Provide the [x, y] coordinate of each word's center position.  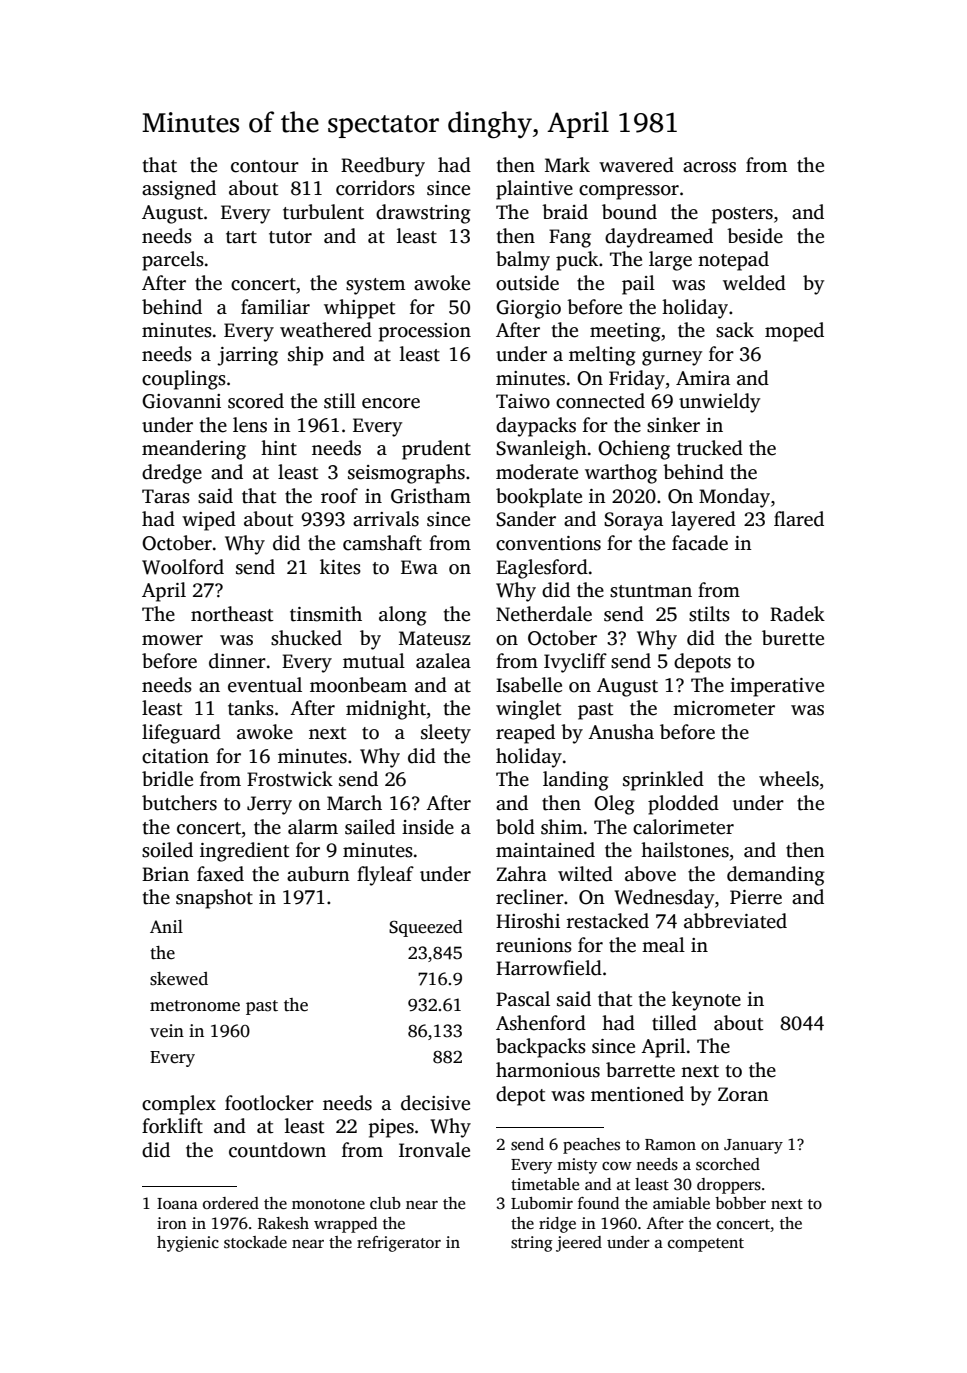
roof [339, 496]
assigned [179, 190]
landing [576, 781]
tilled [674, 1023]
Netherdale [544, 614]
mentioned [637, 1094]
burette [793, 638]
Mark [567, 164]
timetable [545, 1184]
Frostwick [290, 779]
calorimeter [683, 827]
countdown [277, 1150]
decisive [435, 1103]
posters [742, 215]
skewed [179, 979]
